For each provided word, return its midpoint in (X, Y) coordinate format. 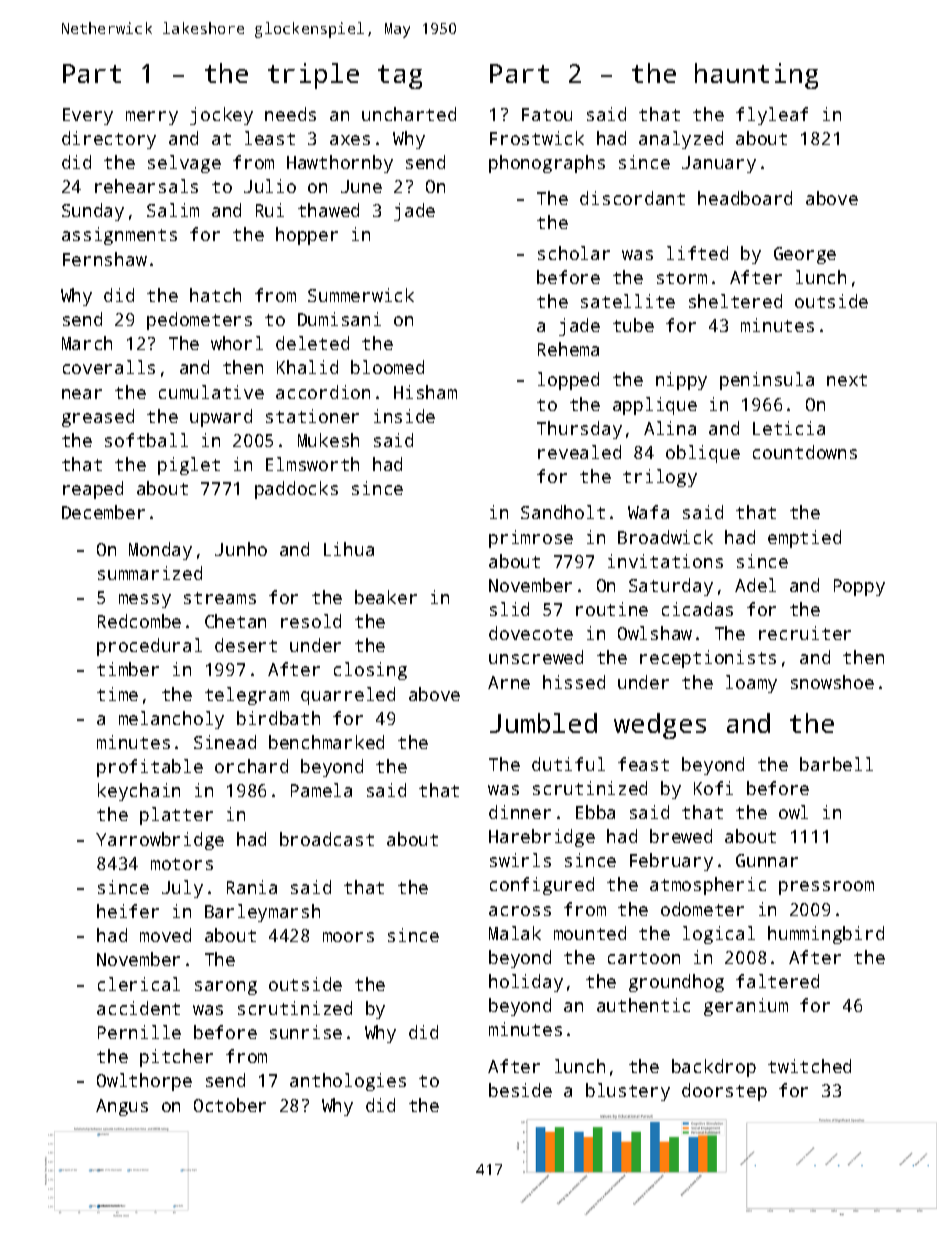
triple (313, 76)
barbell (836, 764)
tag (400, 77)
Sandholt (563, 512)
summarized (150, 573)
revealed (579, 452)
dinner (520, 812)
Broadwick (665, 537)
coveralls (109, 367)
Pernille (139, 1032)
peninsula (767, 381)
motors (182, 864)
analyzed (681, 140)
